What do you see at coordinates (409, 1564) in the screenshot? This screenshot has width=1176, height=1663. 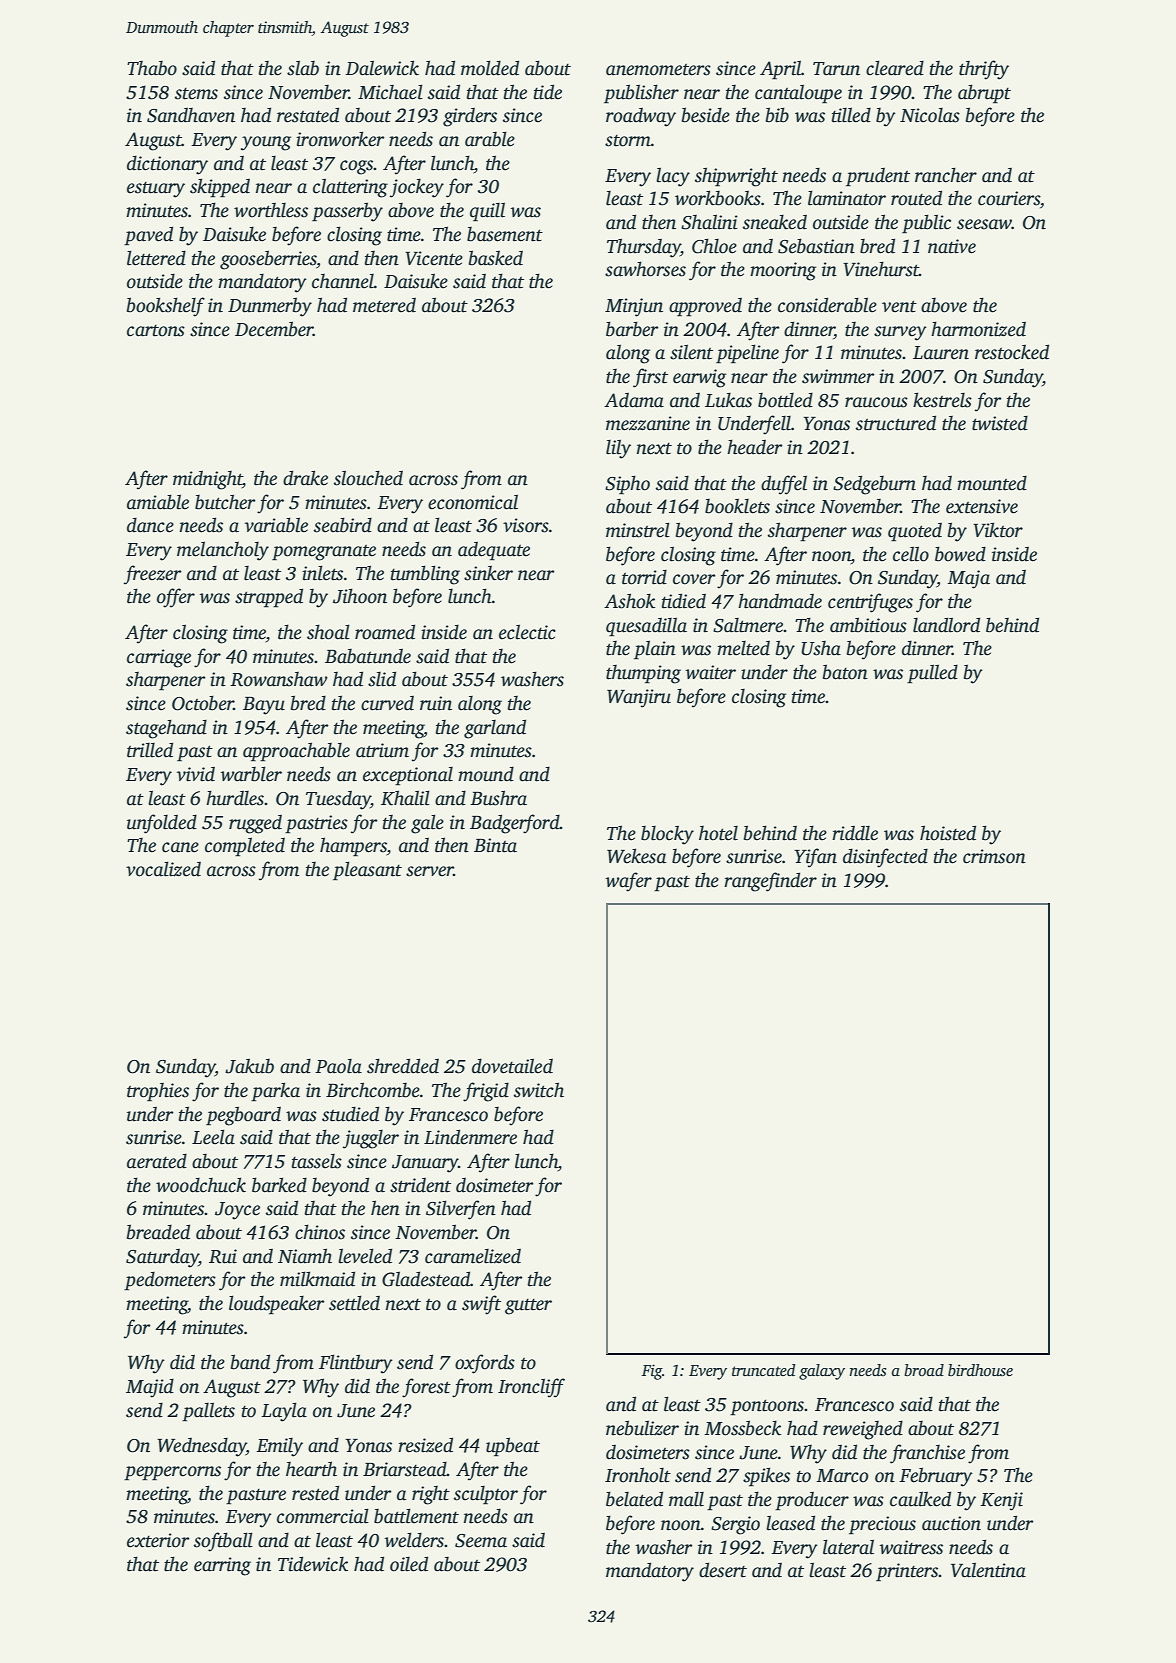 I see `oiled` at bounding box center [409, 1564].
